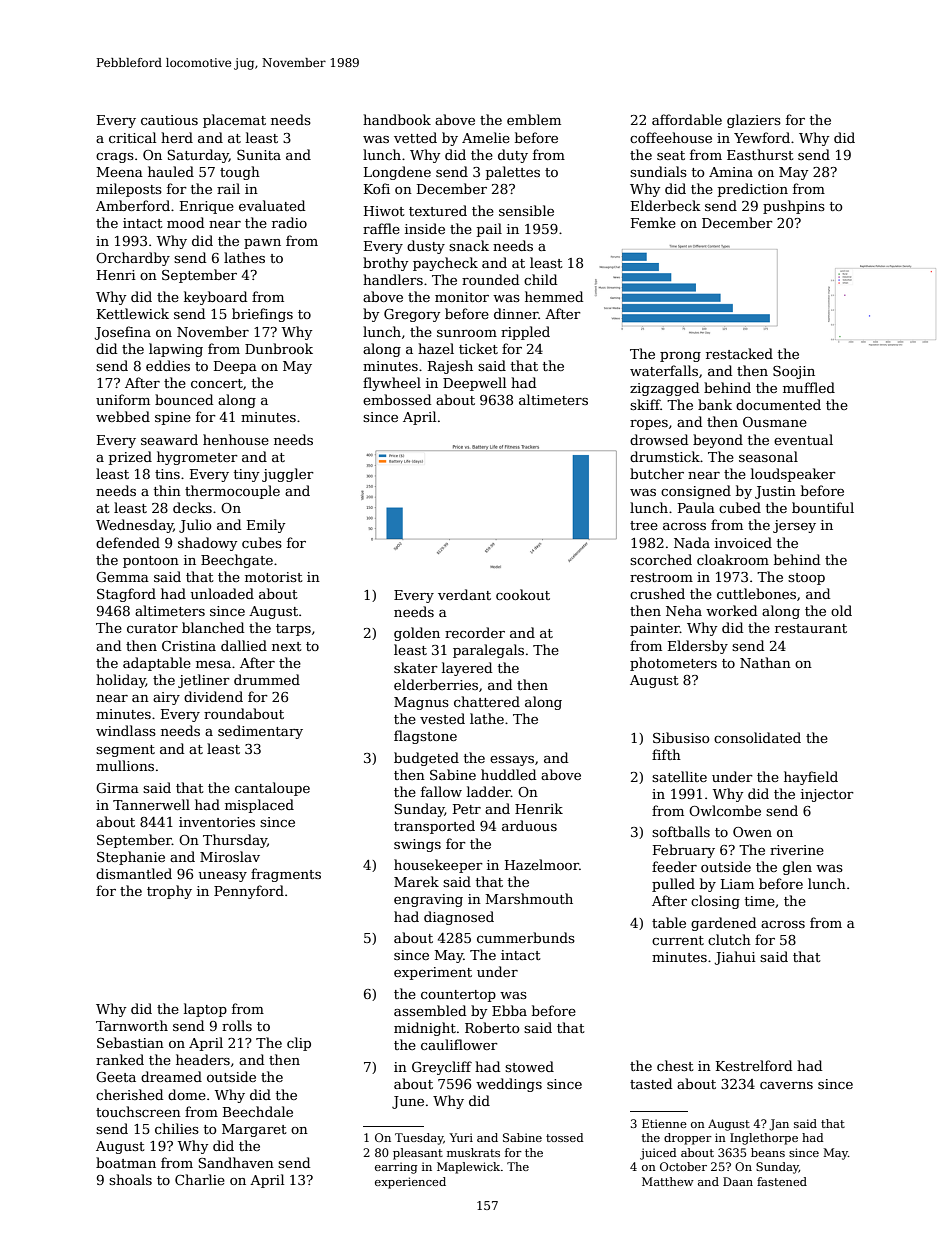 Image resolution: width=952 pixels, height=1233 pixels. I want to click on Justin, so click(775, 492).
